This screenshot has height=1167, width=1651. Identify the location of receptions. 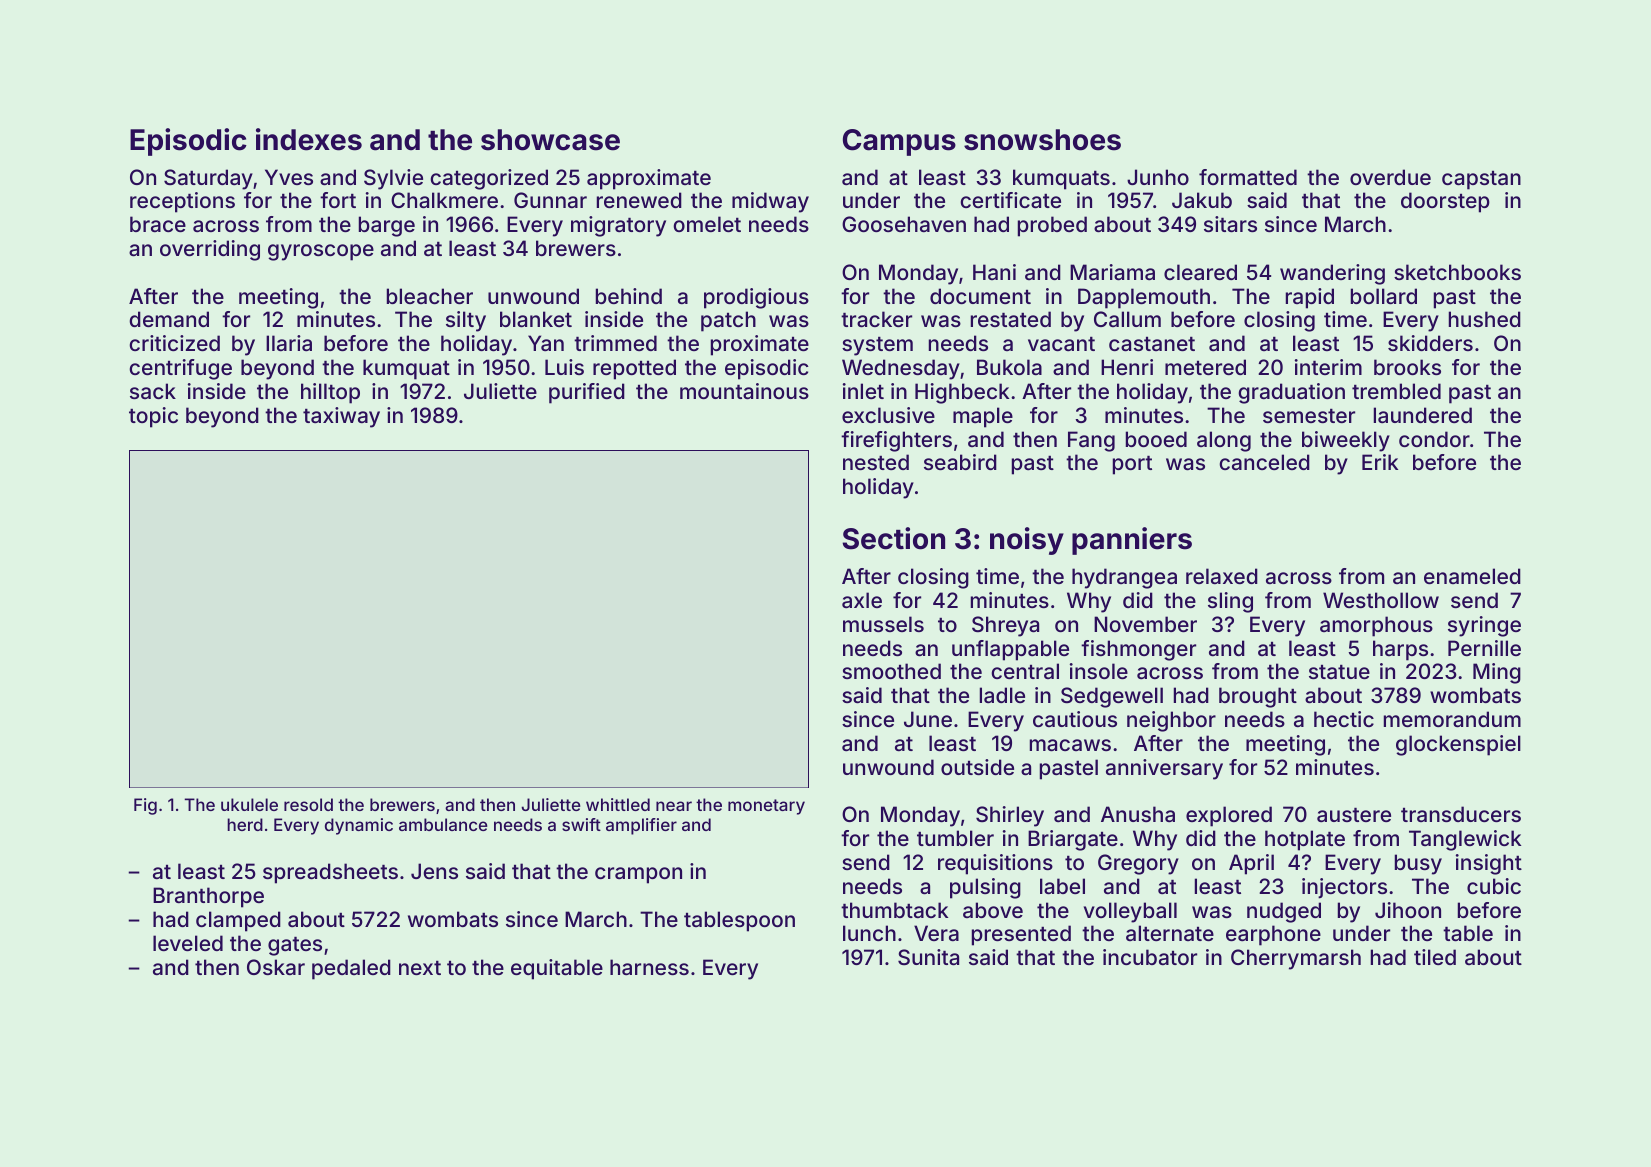
(182, 202).
